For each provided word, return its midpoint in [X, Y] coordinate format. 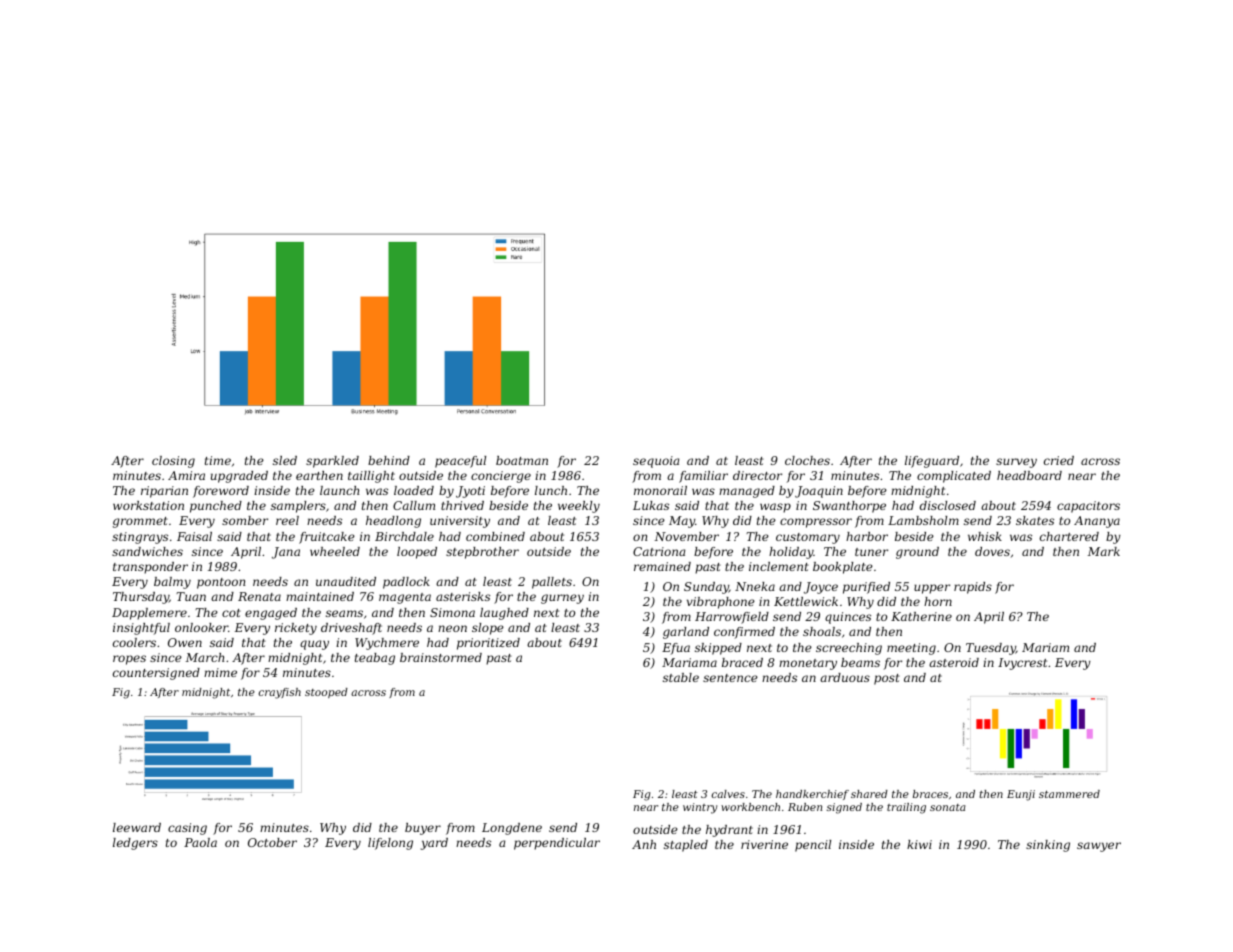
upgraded [239, 477]
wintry [700, 808]
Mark [1104, 551]
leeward [137, 827]
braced [742, 662]
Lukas [651, 505]
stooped [326, 693]
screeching [849, 649]
